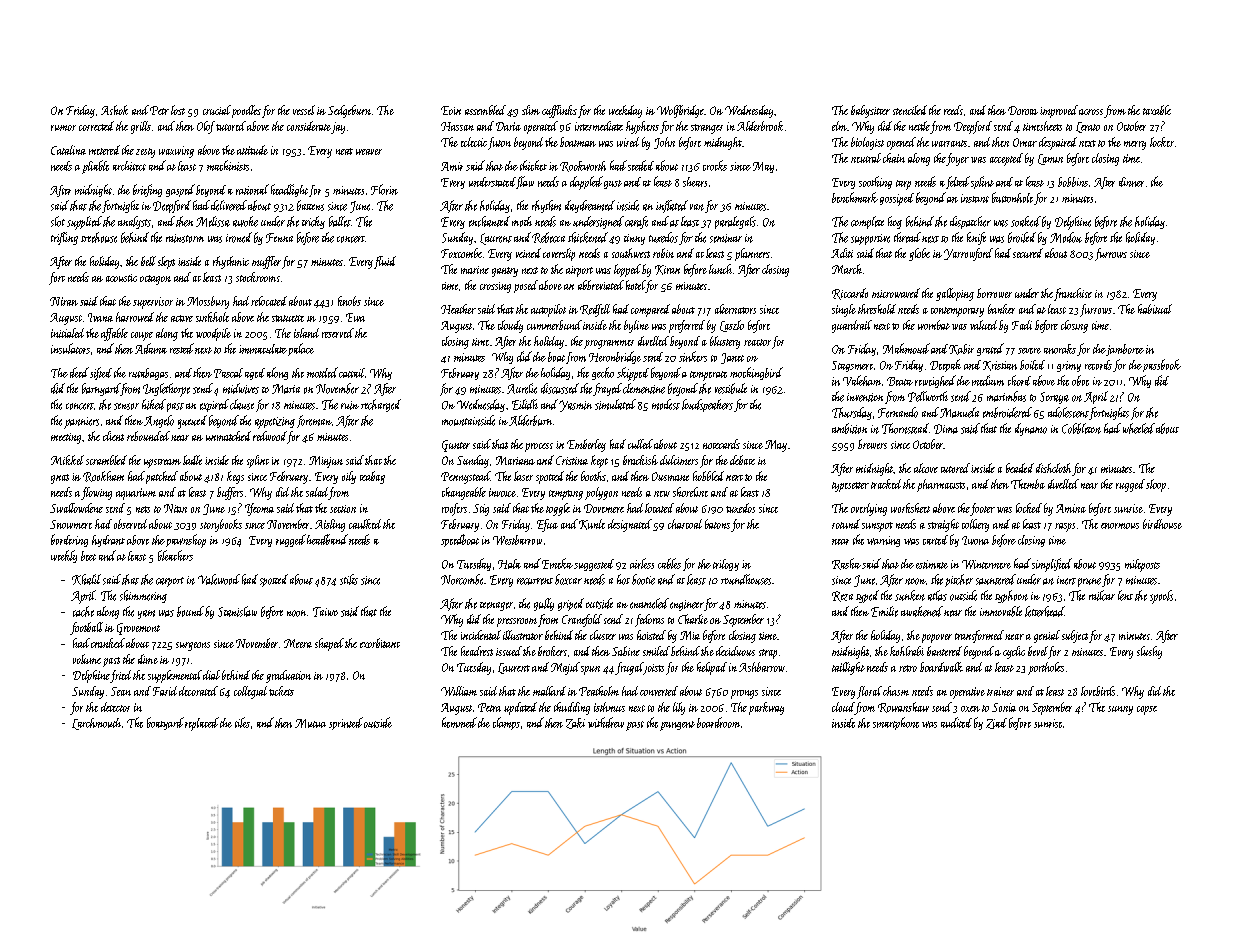 The width and height of the image is (1233, 952). Describe the element at coordinates (242, 722) in the image. I see `tiles` at that location.
